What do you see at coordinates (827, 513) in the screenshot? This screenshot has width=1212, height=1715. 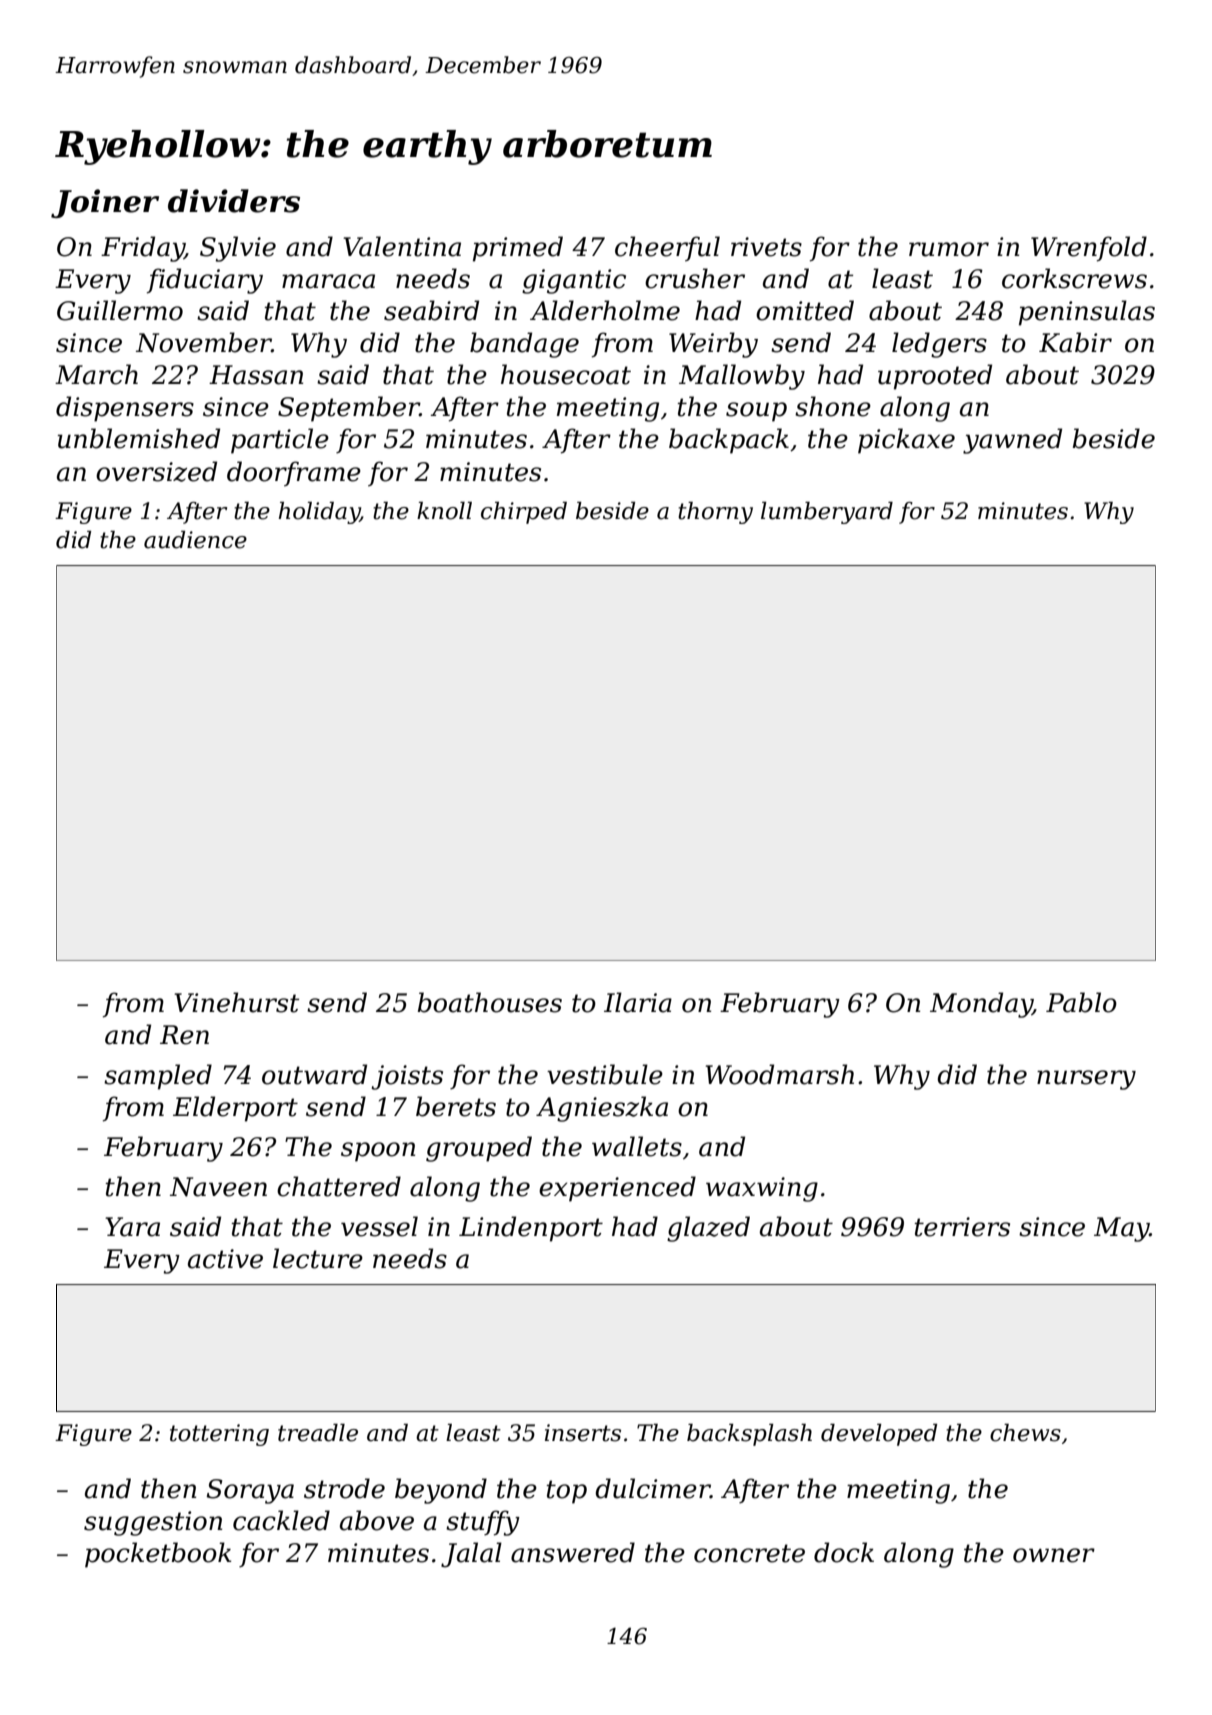 I see `lumberyard` at bounding box center [827, 513].
